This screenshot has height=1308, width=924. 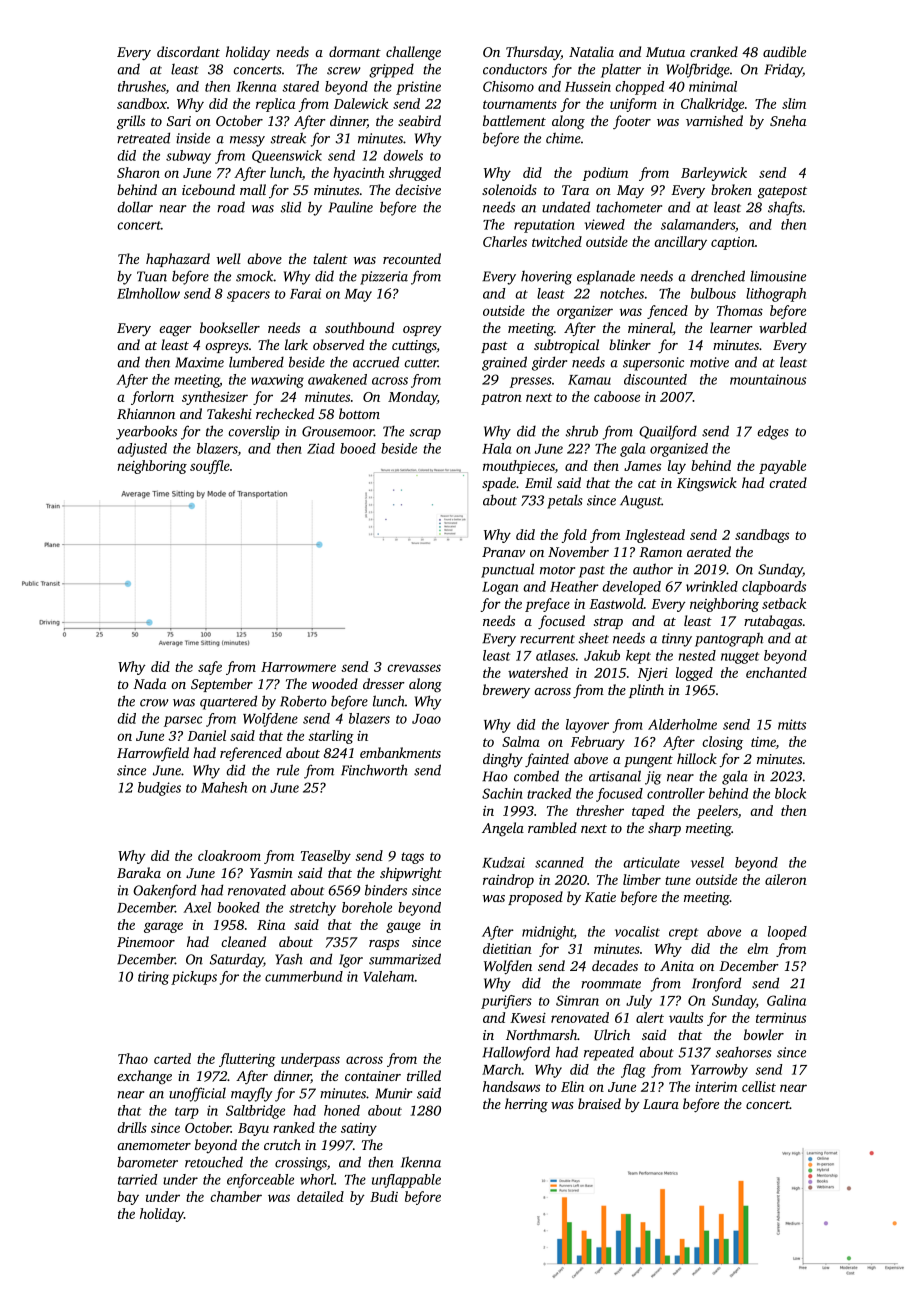 What do you see at coordinates (236, 1196) in the screenshot?
I see `chamber` at bounding box center [236, 1196].
